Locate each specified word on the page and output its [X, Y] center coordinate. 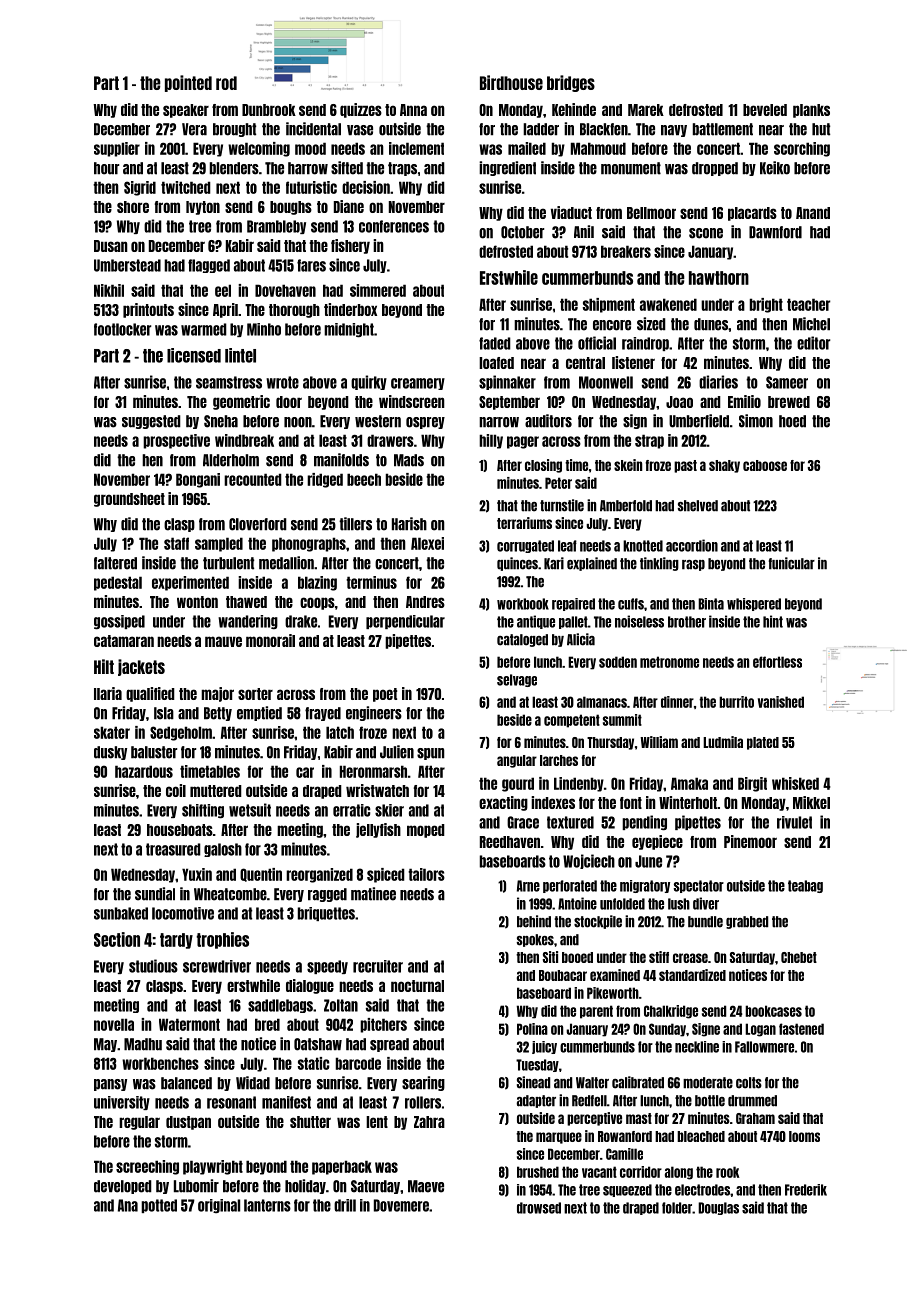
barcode [358, 1063]
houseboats [180, 830]
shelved [698, 506]
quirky [369, 382]
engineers [374, 713]
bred [267, 1024]
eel [223, 290]
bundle [705, 922]
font [631, 803]
